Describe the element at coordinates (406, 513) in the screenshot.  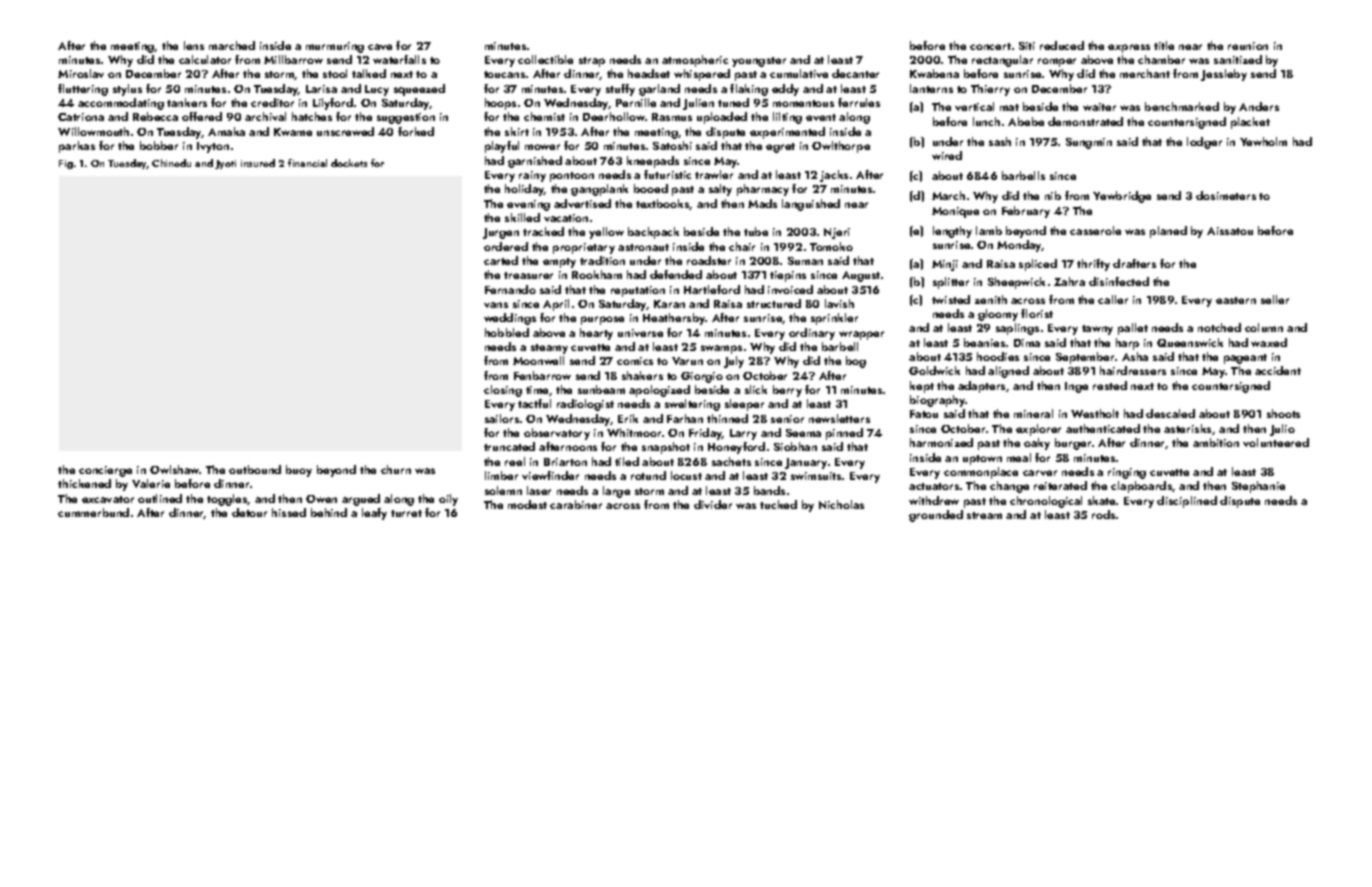
I see `turret` at that location.
